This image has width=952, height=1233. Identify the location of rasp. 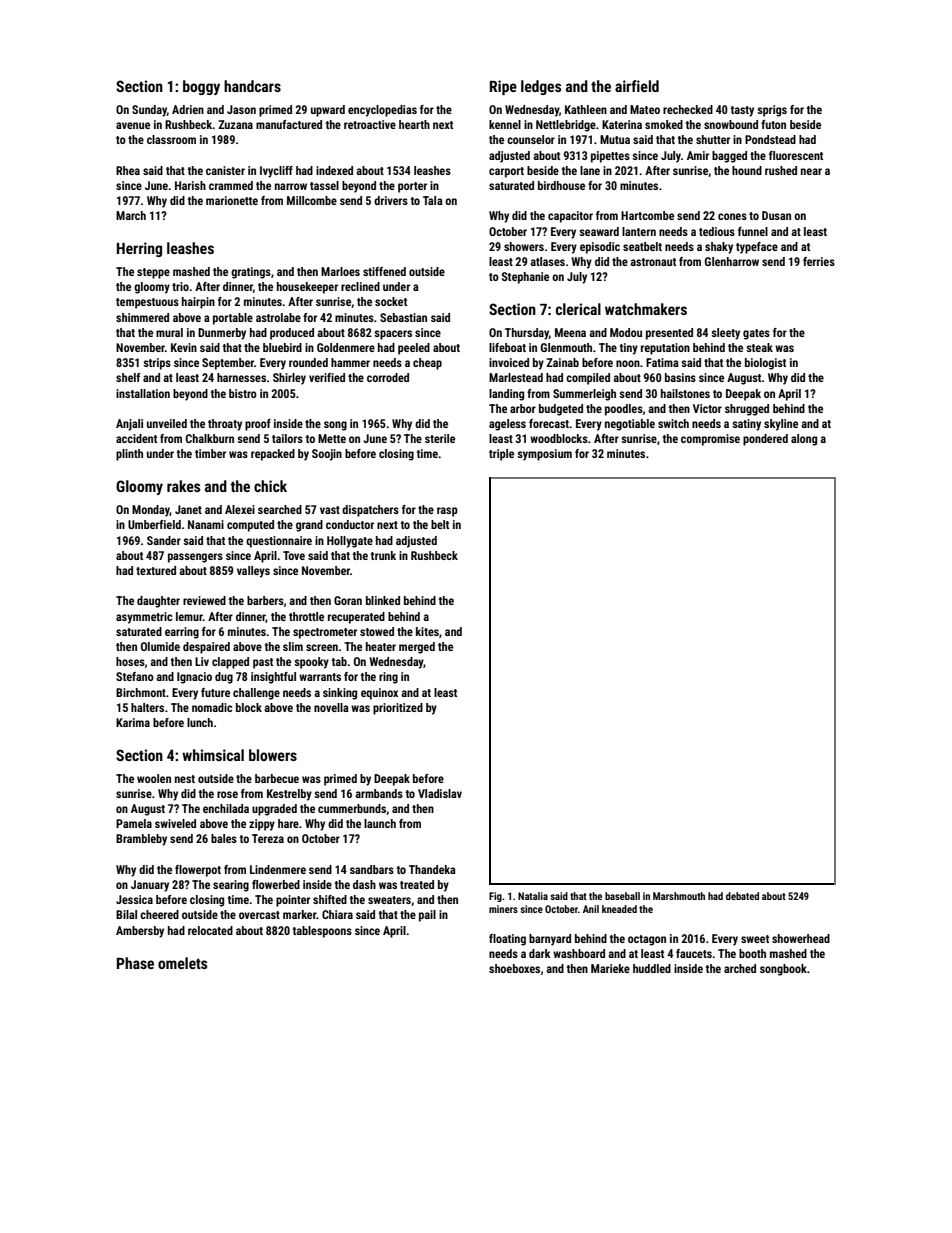
(447, 512).
